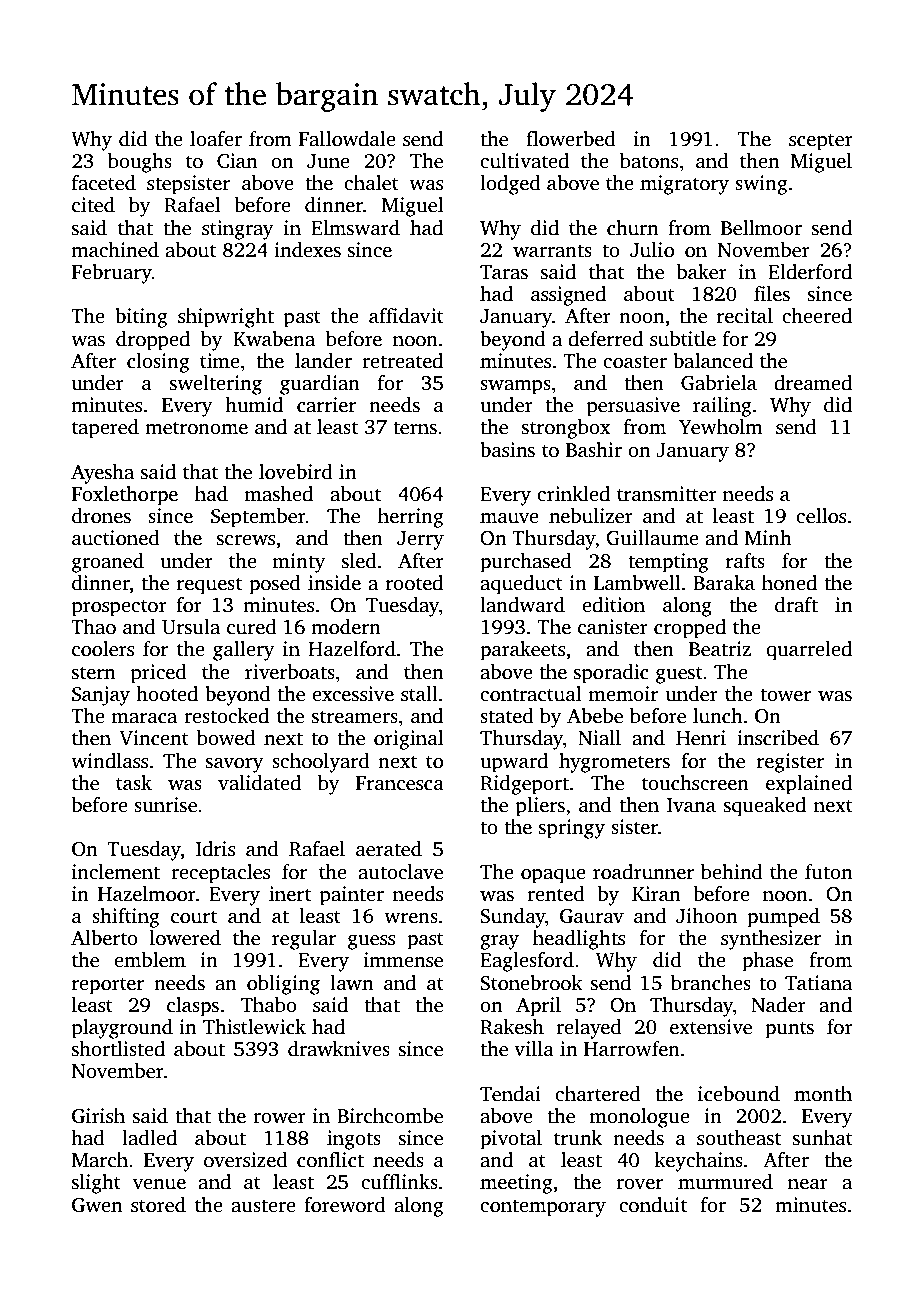 The image size is (924, 1311). What do you see at coordinates (711, 1027) in the screenshot?
I see `extensive` at bounding box center [711, 1027].
